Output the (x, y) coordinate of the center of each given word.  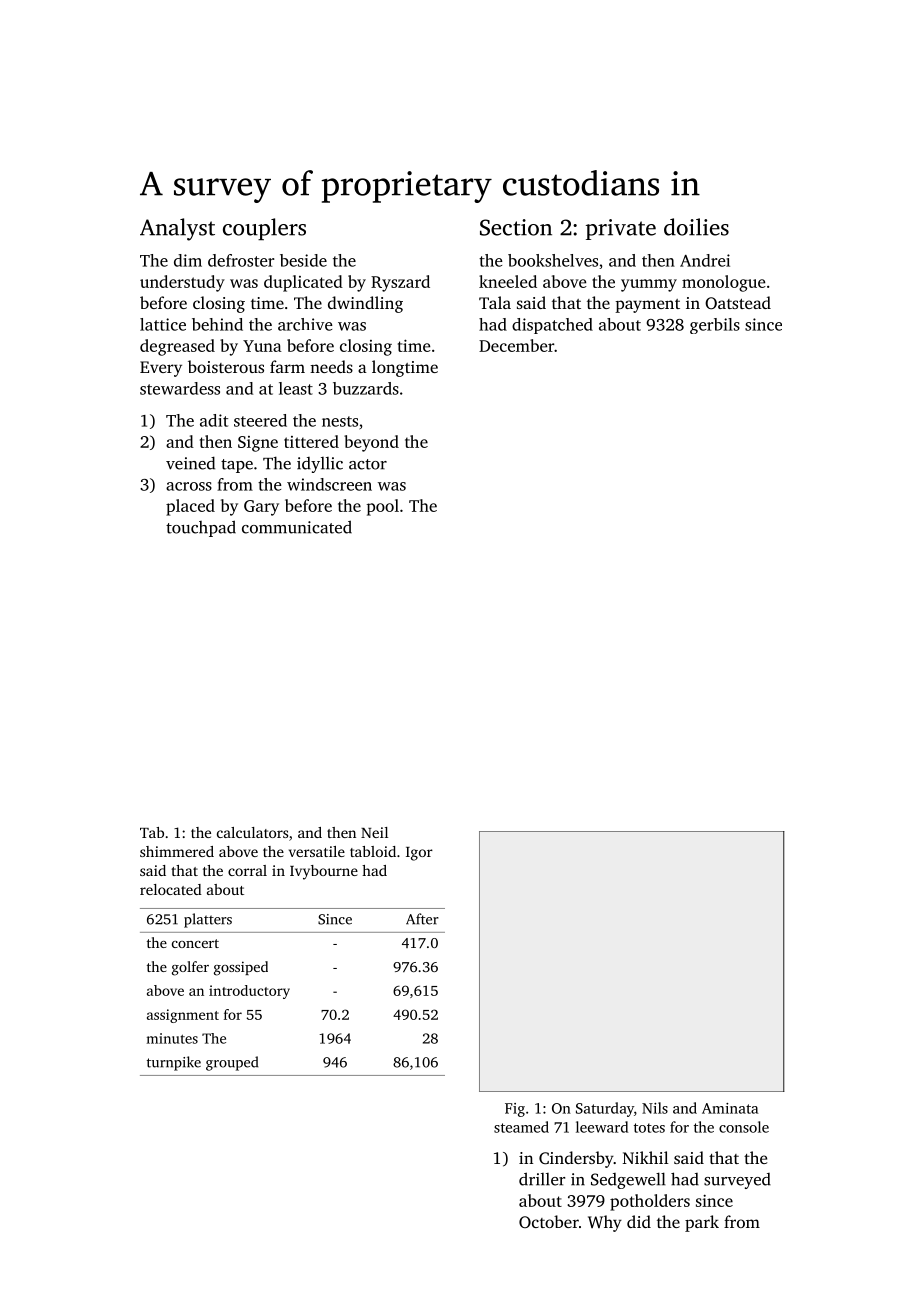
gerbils (715, 326)
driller (542, 1179)
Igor (419, 854)
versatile (317, 851)
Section (516, 227)
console (744, 1127)
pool (383, 507)
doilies (696, 227)
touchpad (201, 528)
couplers (264, 229)
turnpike (174, 1063)
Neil (374, 832)
